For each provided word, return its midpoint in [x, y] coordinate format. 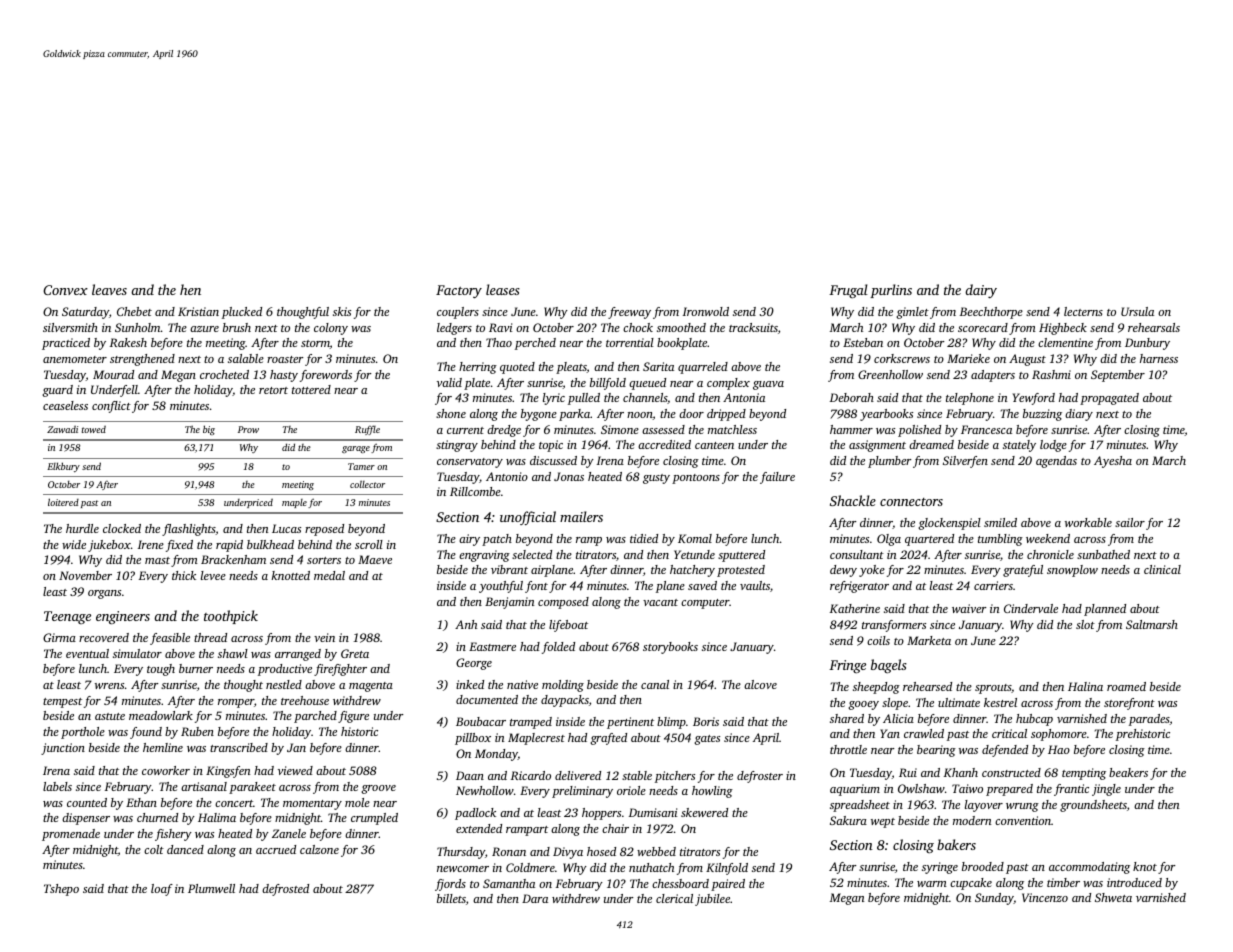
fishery [173, 835]
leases [503, 289]
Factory [459, 291]
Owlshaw [921, 788]
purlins [891, 291]
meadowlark [161, 715]
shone [451, 413]
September [1118, 376]
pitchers [675, 777]
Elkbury [63, 467]
